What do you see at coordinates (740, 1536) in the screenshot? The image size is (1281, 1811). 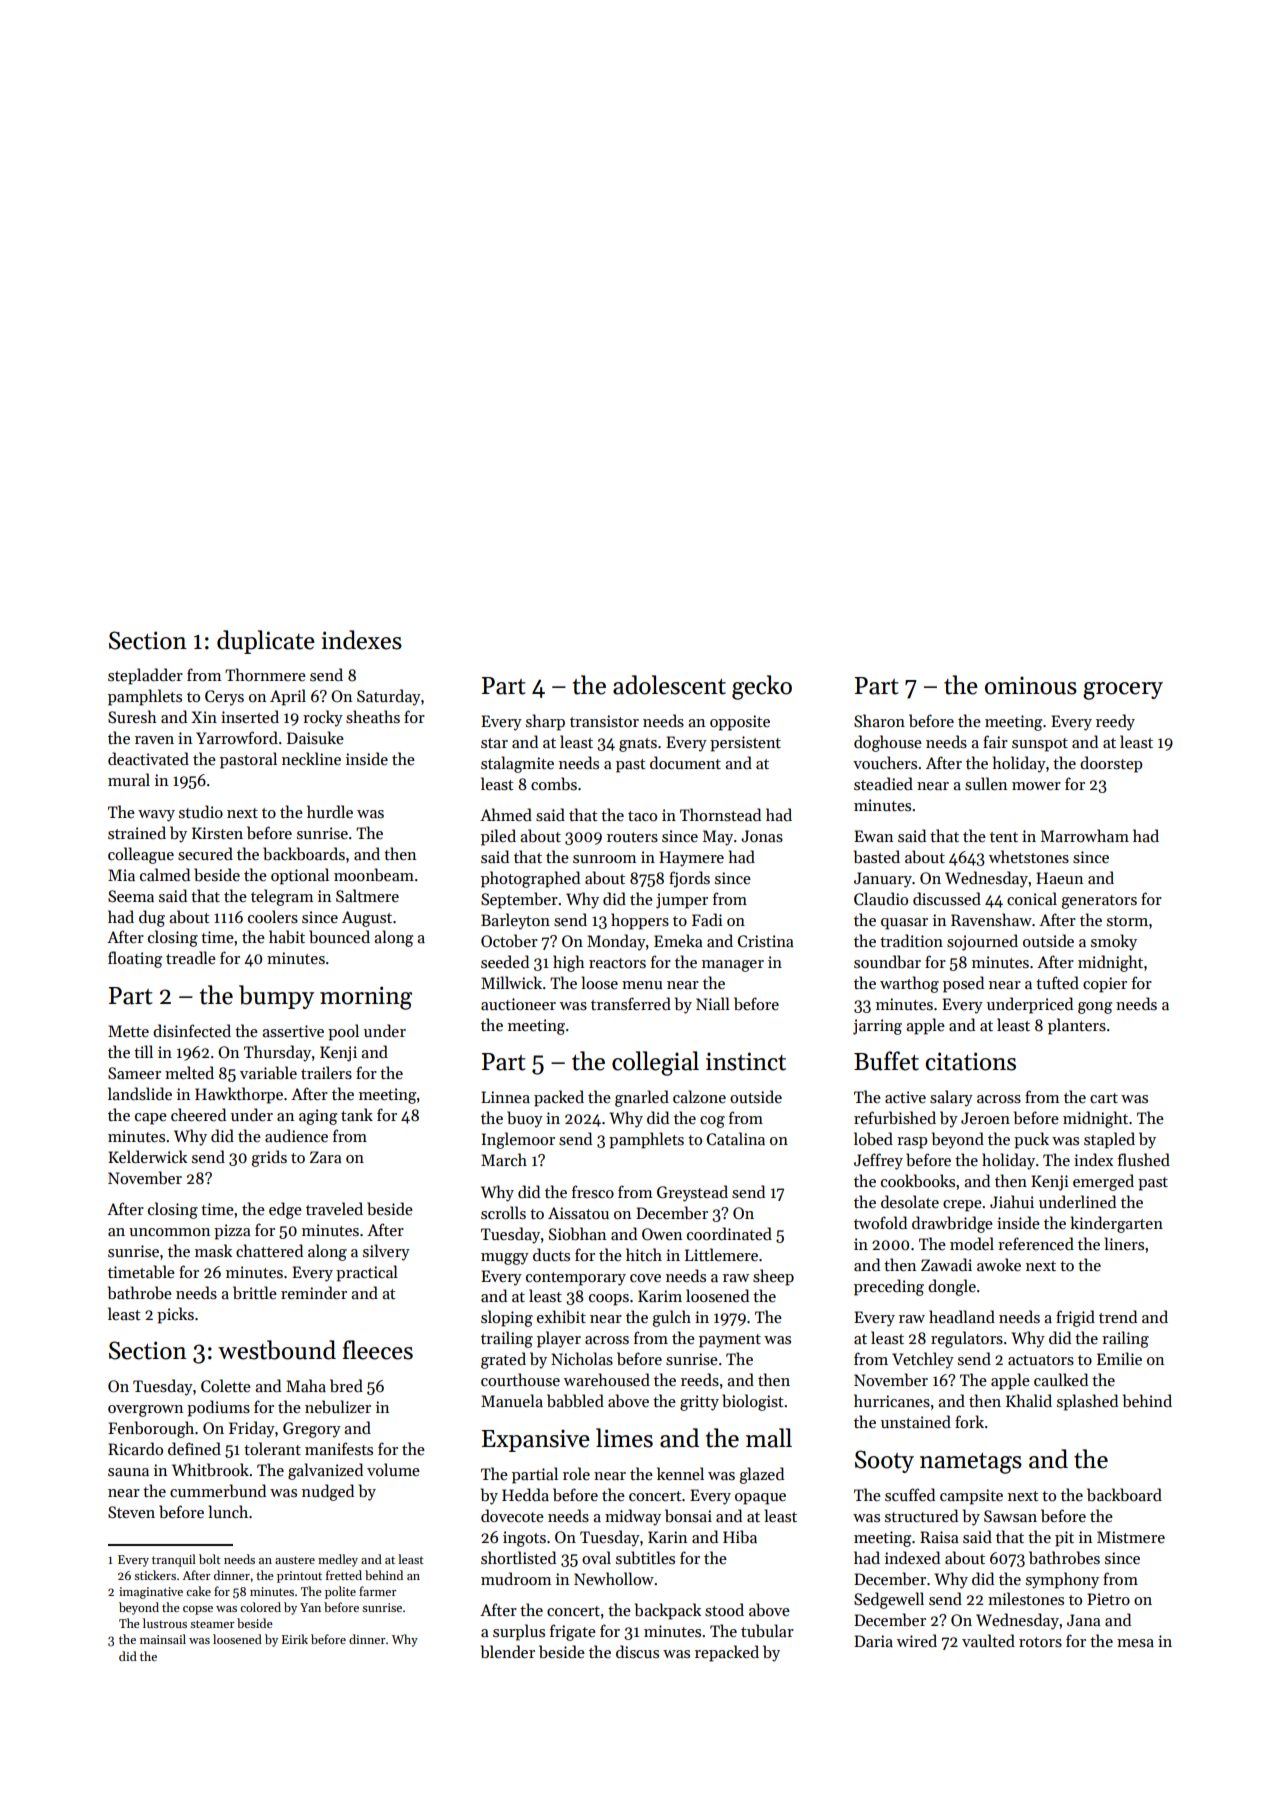 I see `Hiba` at bounding box center [740, 1536].
